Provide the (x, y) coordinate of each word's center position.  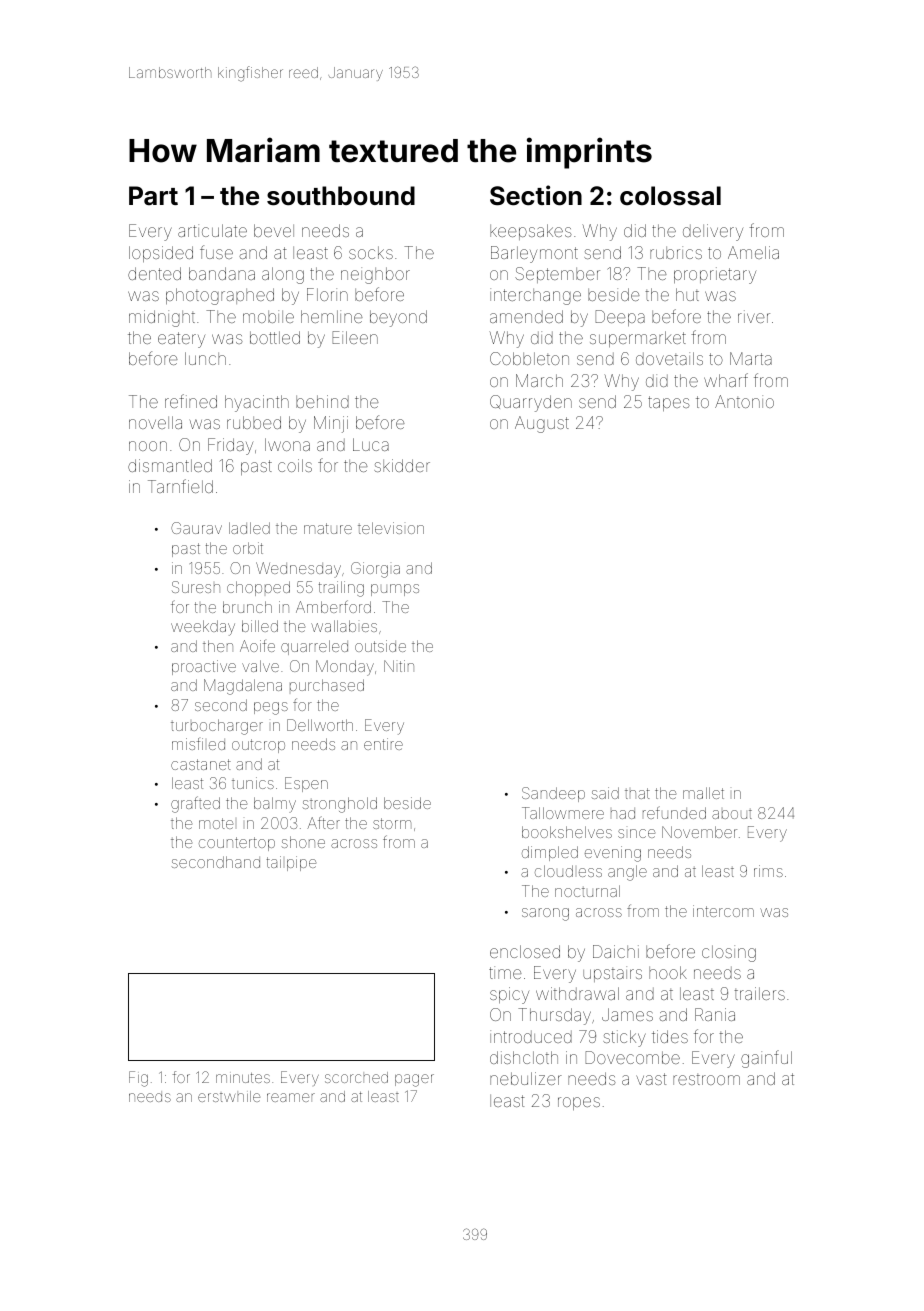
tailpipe (291, 863)
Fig (138, 1079)
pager (414, 1080)
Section (536, 195)
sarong (545, 914)
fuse (216, 252)
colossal (670, 196)
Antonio (744, 401)
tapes (669, 403)
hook (668, 972)
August (542, 424)
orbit (248, 548)
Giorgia (375, 570)
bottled (275, 337)
